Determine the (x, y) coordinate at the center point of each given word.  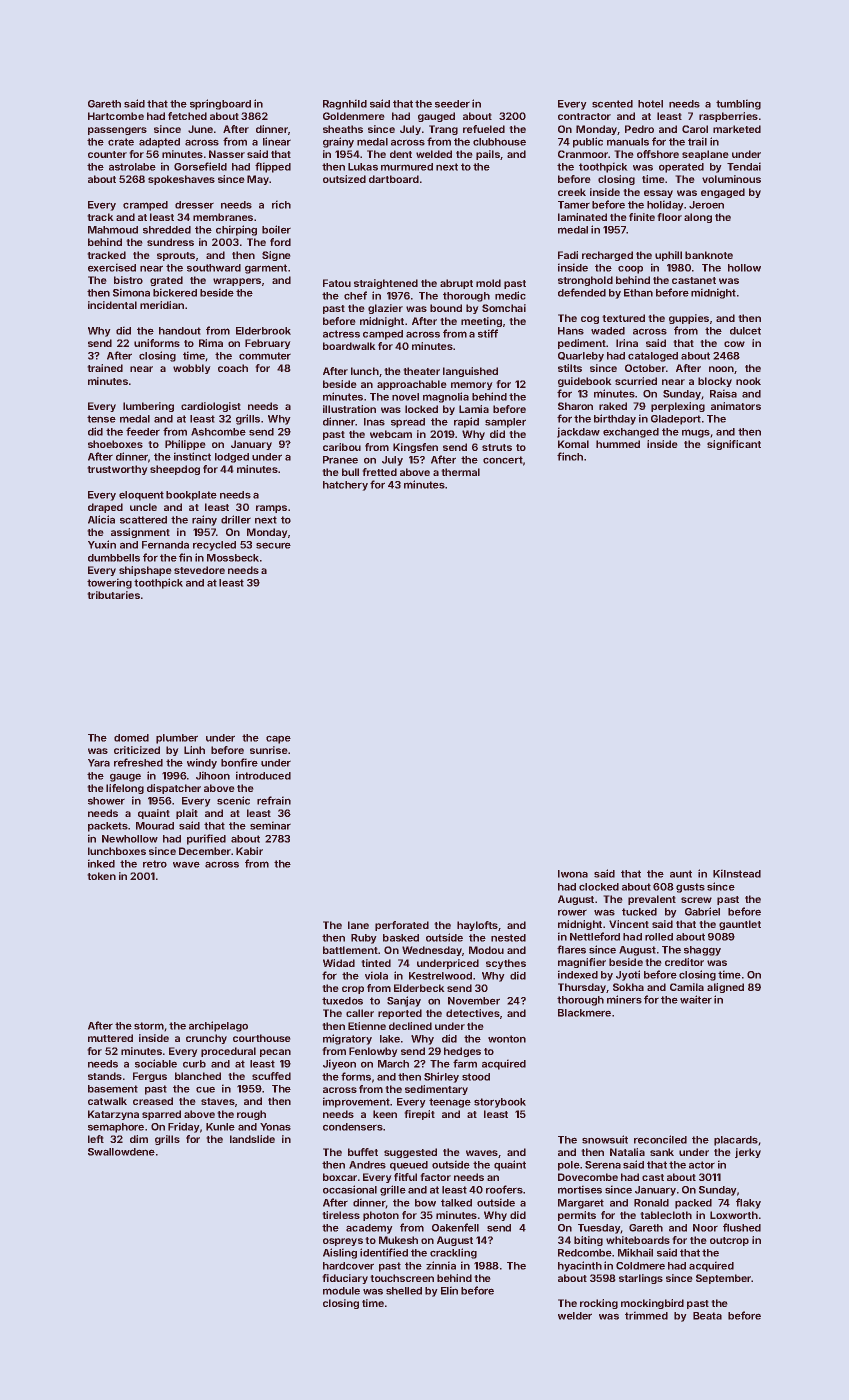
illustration (349, 409)
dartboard (394, 179)
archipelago (218, 1026)
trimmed (646, 1315)
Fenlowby (373, 1052)
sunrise (269, 750)
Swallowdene (121, 1152)
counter (107, 154)
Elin (449, 1290)
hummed (618, 444)
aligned (725, 988)
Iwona (573, 874)
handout (180, 331)
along (698, 218)
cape (278, 739)
